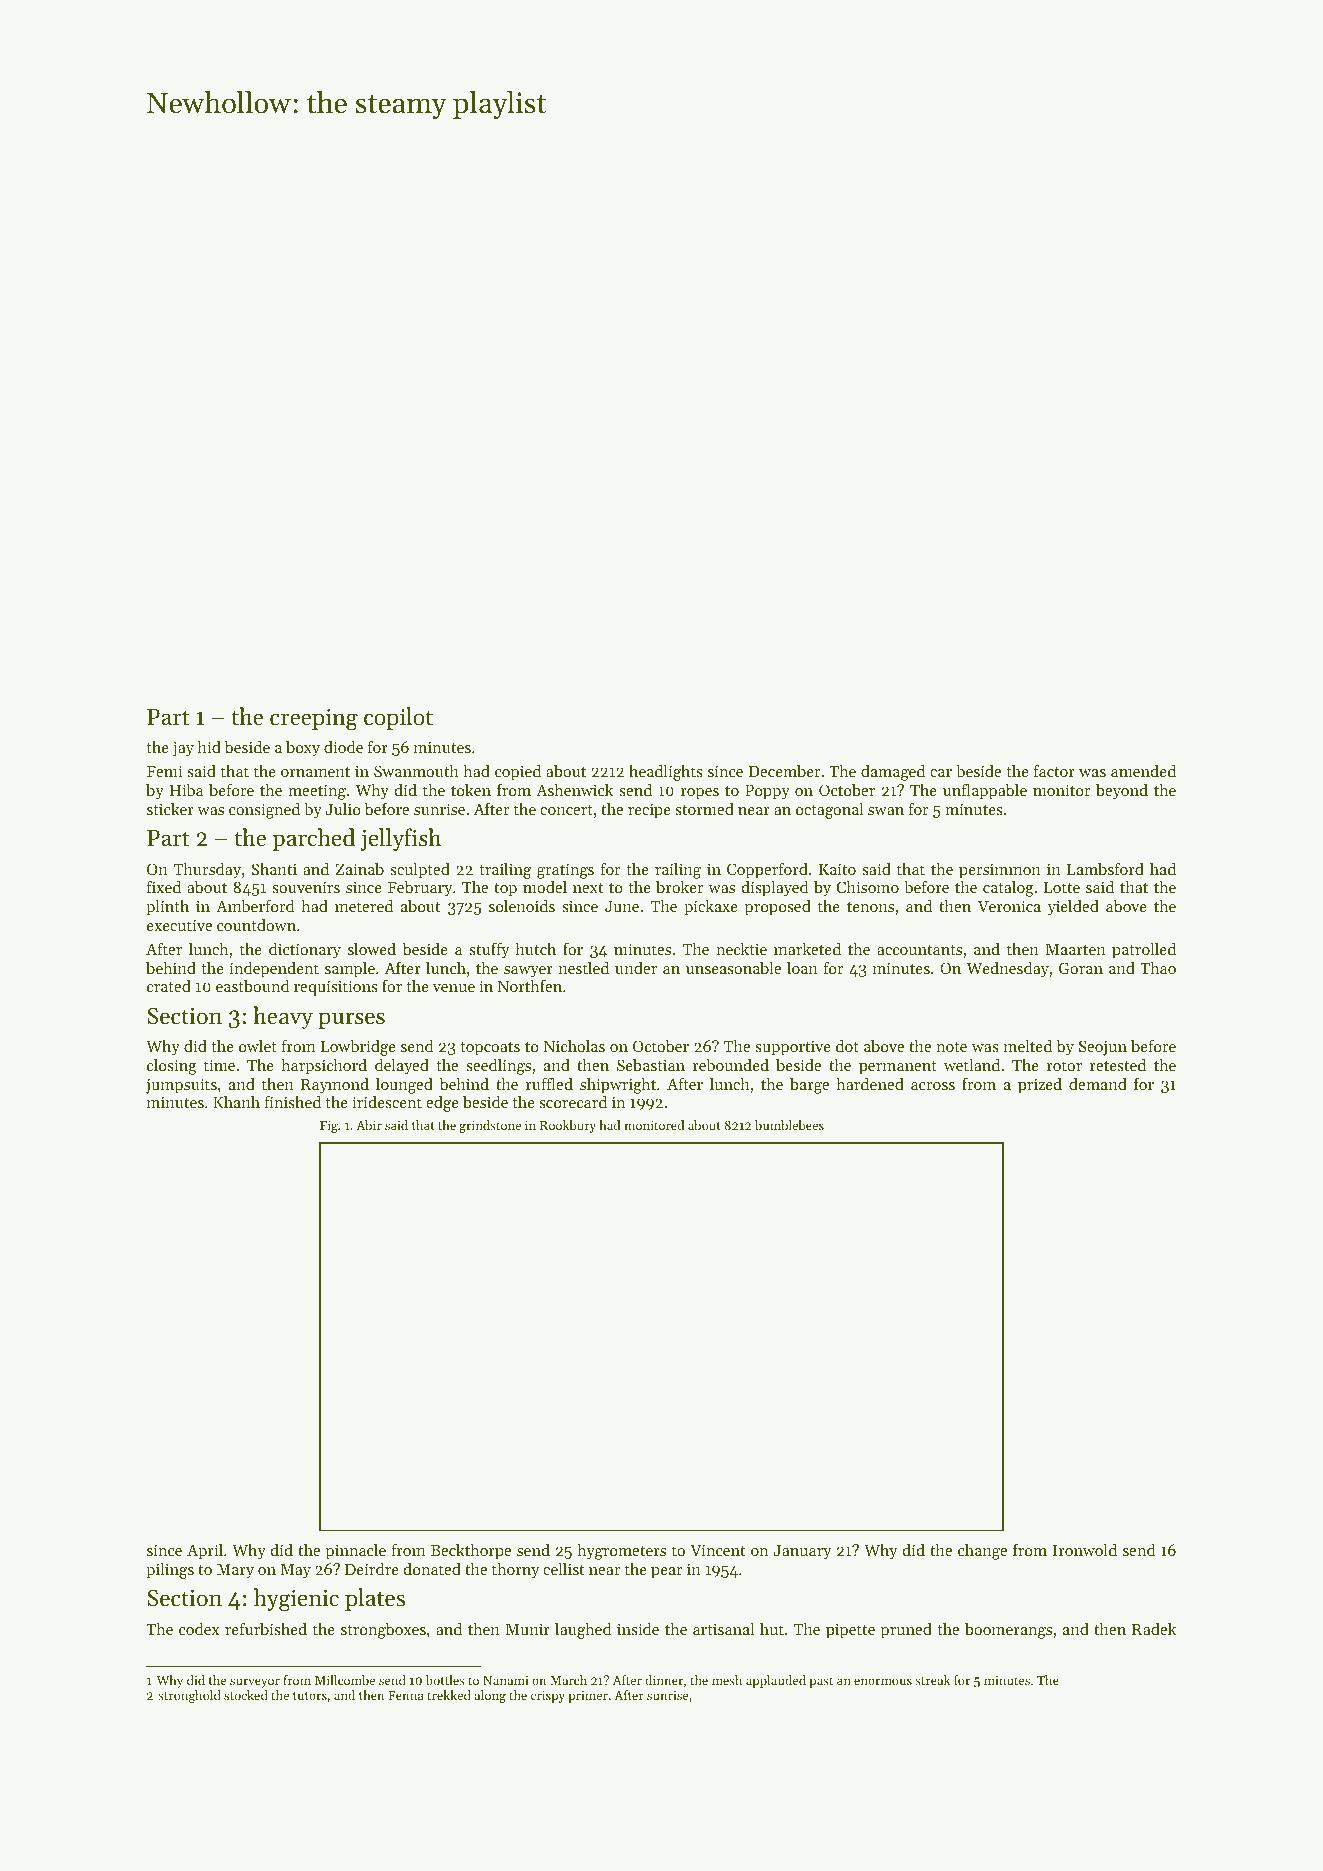  Describe the element at coordinates (933, 1086) in the screenshot. I see `across` at that location.
